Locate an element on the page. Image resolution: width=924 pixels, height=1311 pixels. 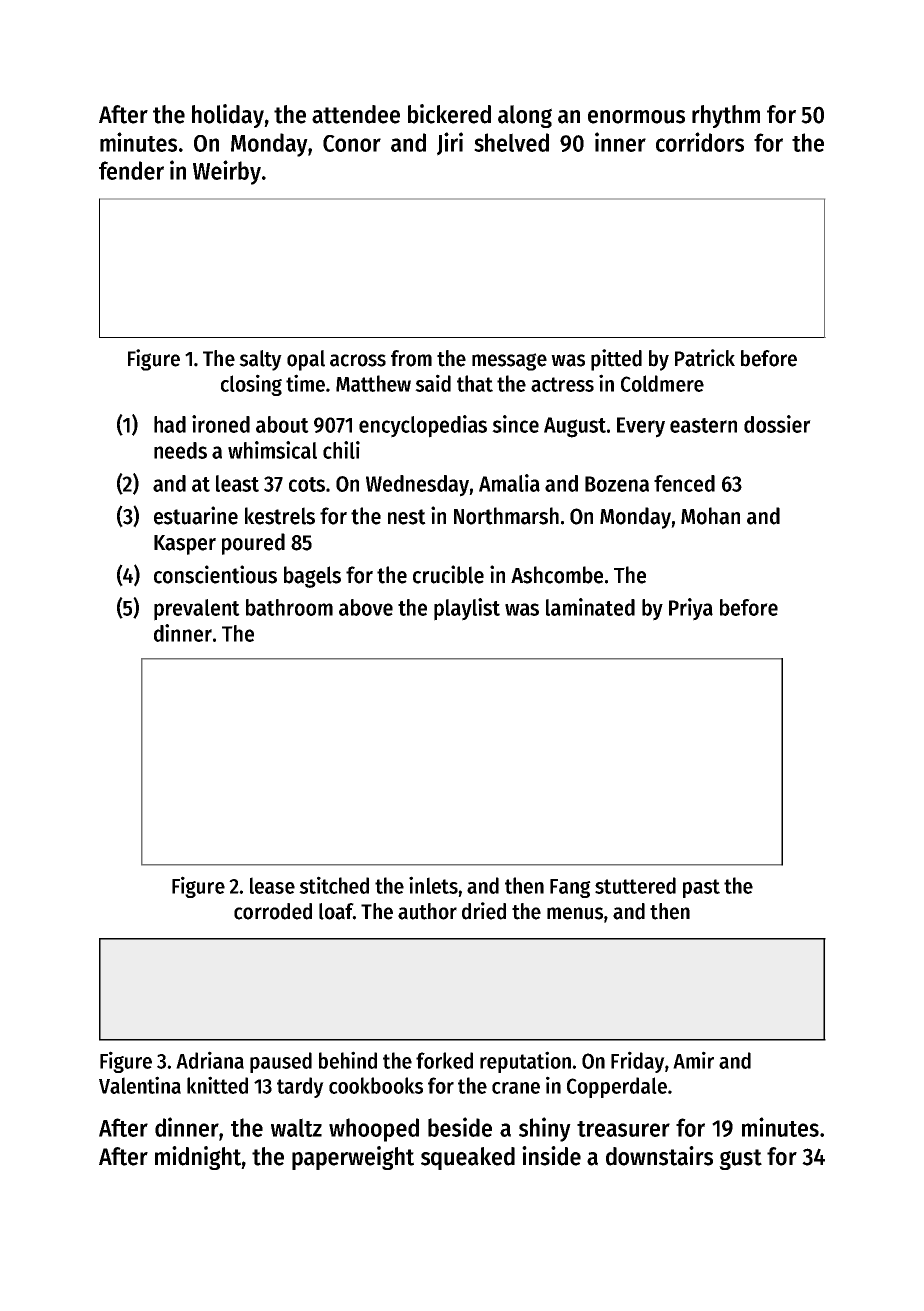
enormous is located at coordinates (636, 117).
